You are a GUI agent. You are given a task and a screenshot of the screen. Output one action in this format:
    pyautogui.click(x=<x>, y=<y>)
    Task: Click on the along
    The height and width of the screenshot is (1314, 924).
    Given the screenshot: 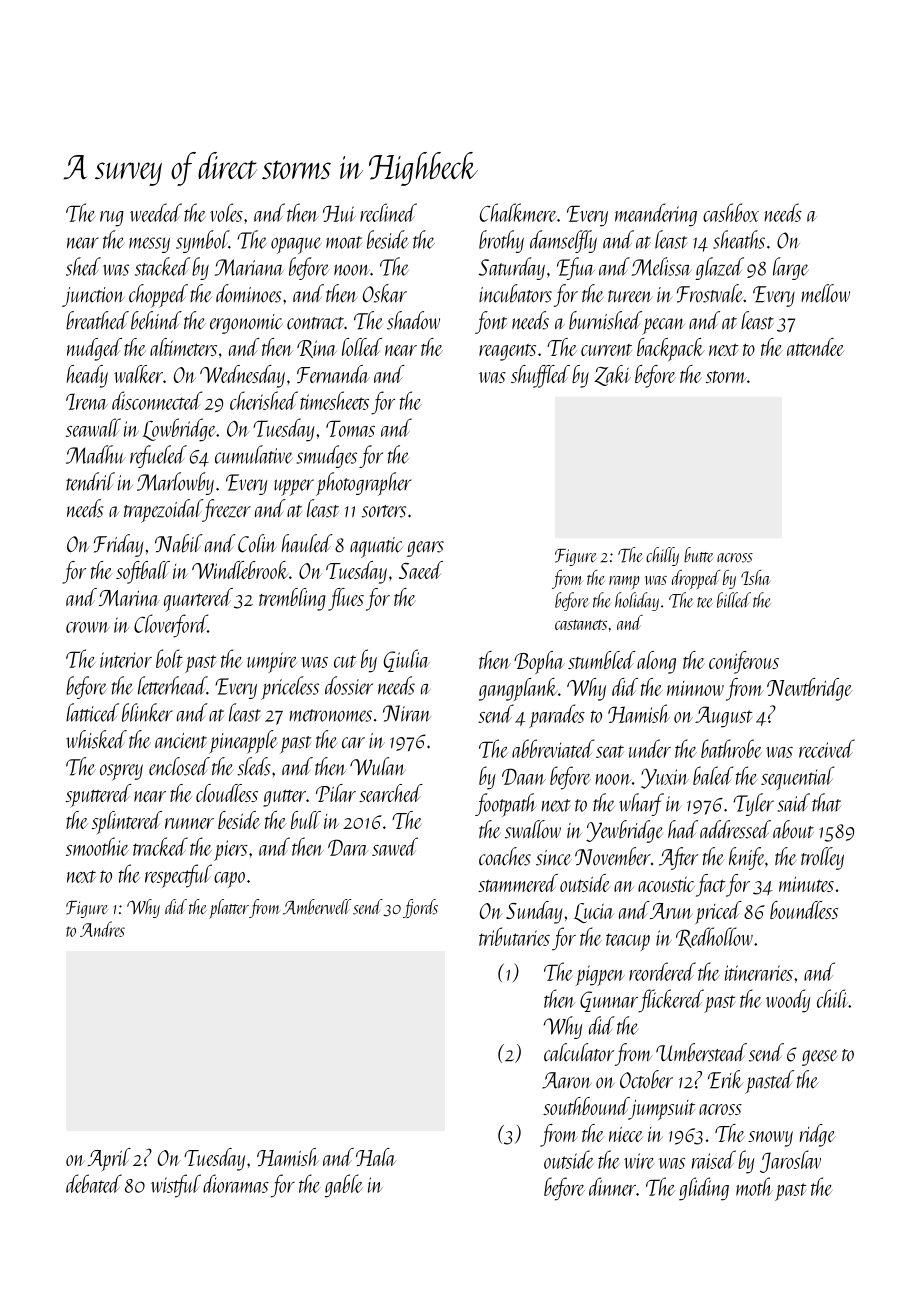 What is the action you would take?
    pyautogui.click(x=656, y=662)
